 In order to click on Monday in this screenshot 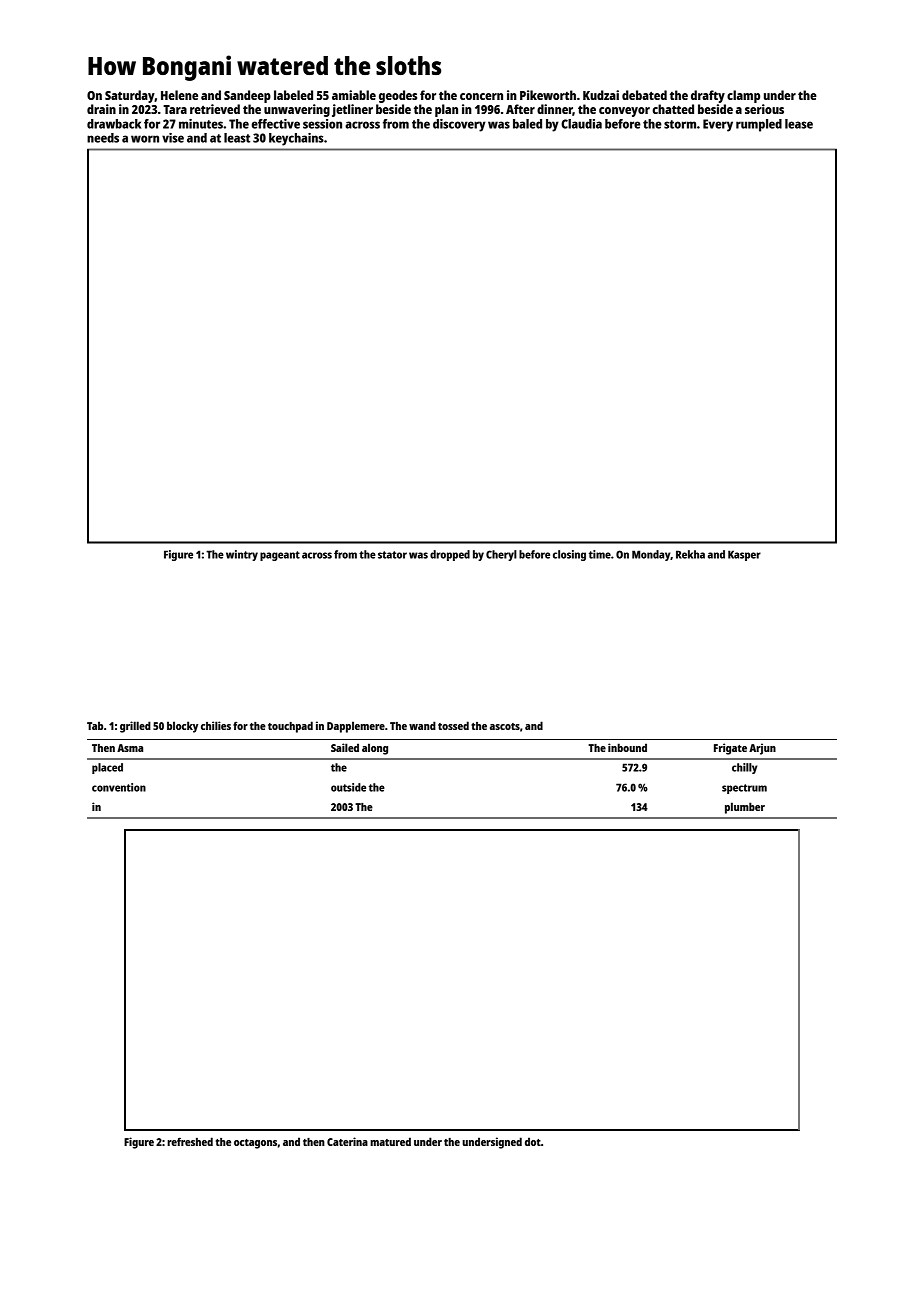, I will do `click(651, 555)`.
